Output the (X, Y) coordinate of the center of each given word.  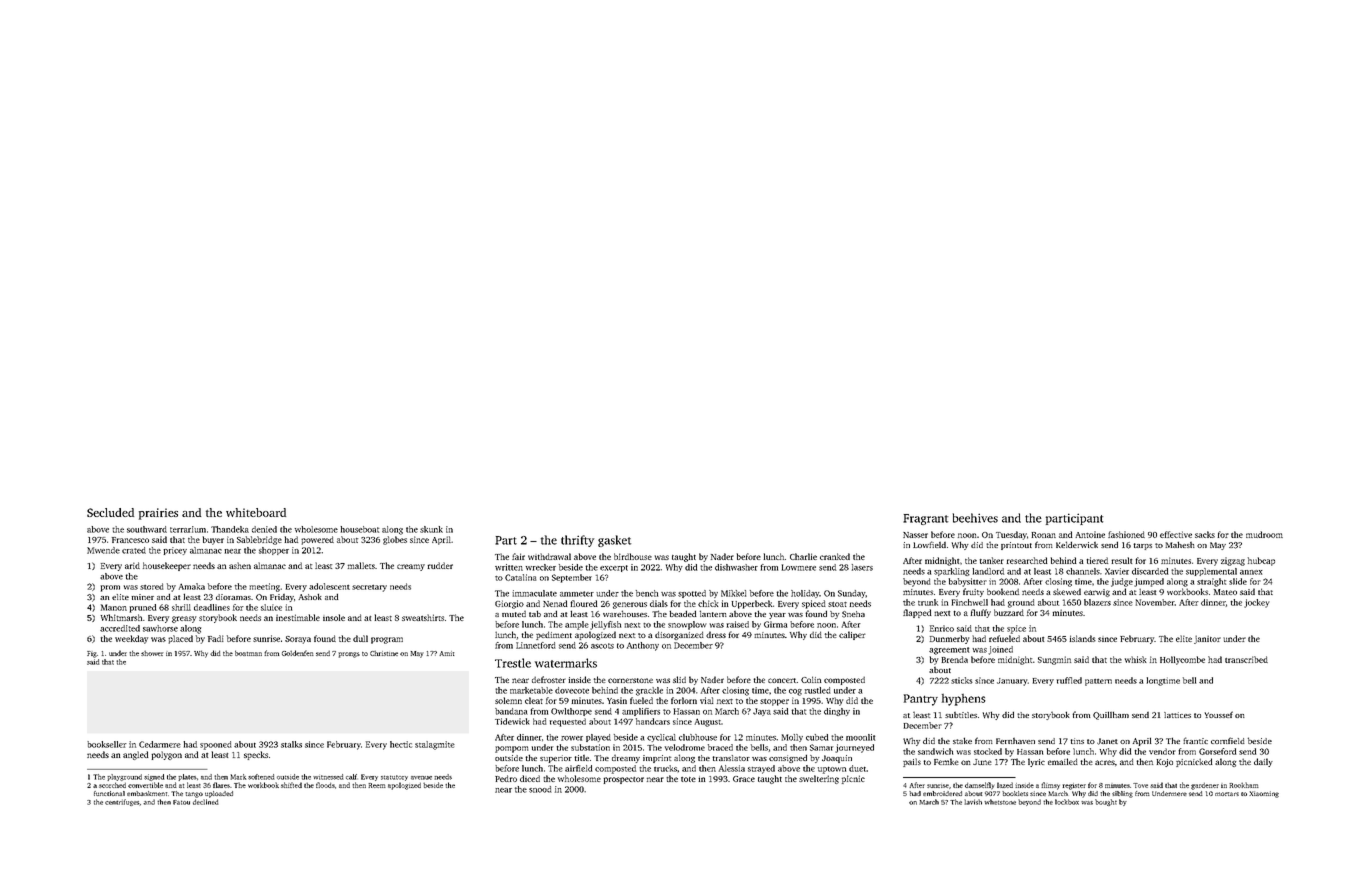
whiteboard (256, 512)
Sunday (851, 594)
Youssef (1219, 714)
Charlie (803, 556)
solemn (508, 700)
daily (1263, 762)
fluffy (980, 613)
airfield (578, 768)
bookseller (107, 744)
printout (1016, 546)
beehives (975, 518)
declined (205, 802)
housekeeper (167, 566)
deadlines (212, 607)
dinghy (837, 712)
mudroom (1264, 534)
